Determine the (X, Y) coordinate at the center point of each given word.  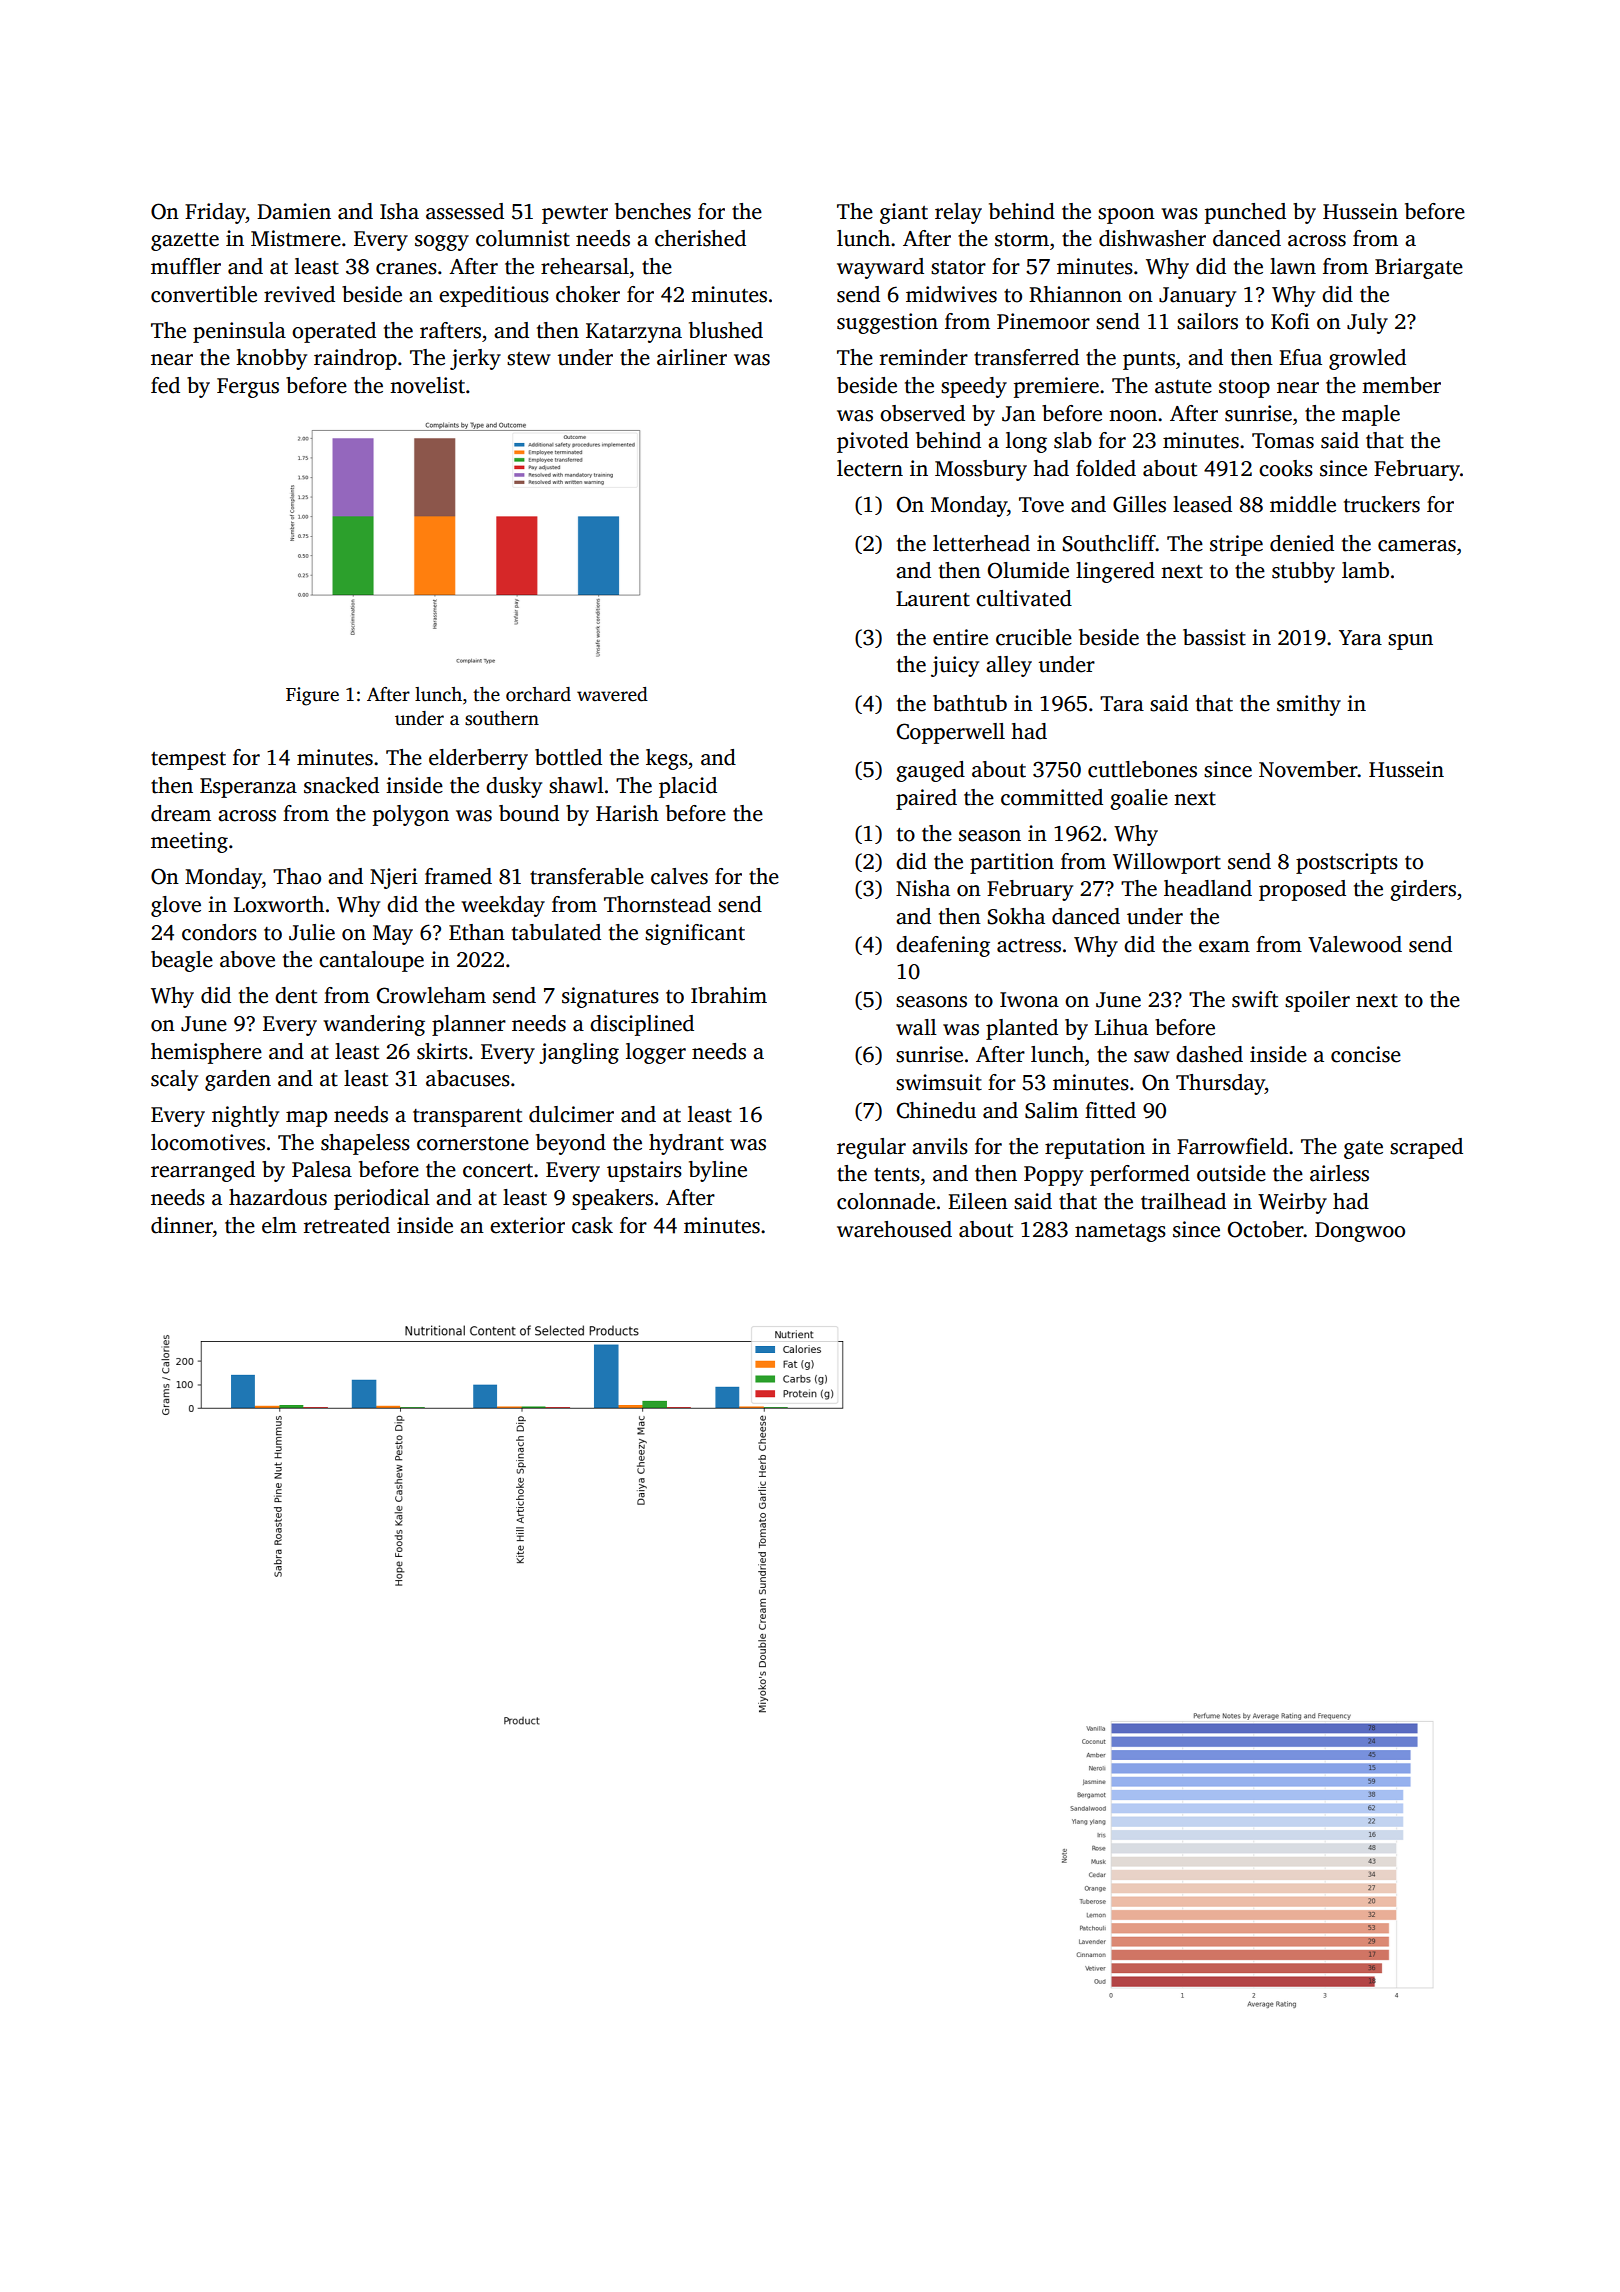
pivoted (873, 442)
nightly (245, 1116)
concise (1366, 1054)
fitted (1110, 1110)
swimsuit (939, 1082)
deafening (943, 946)
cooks (1286, 468)
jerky (475, 359)
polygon (411, 815)
